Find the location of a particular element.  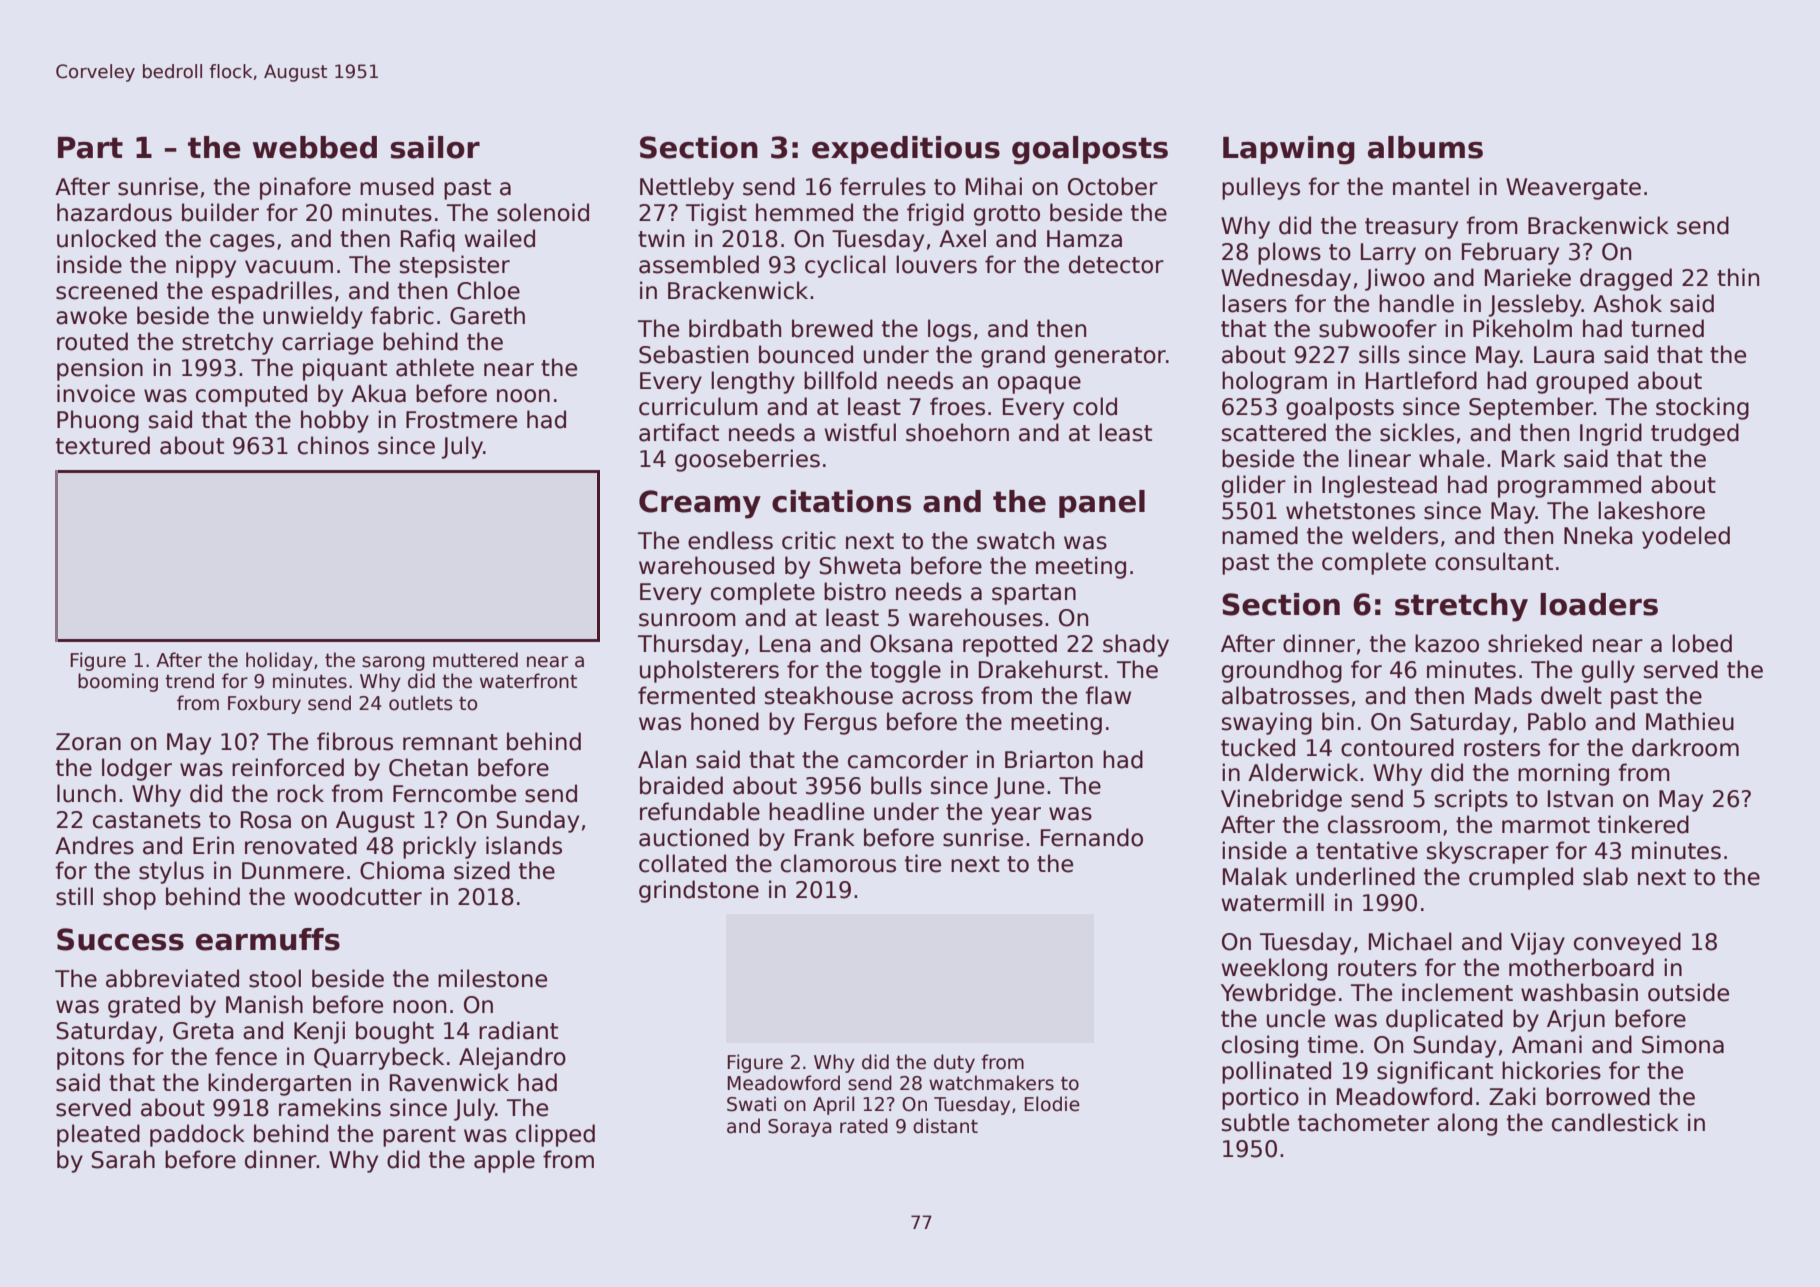

Shweta is located at coordinates (860, 565).
